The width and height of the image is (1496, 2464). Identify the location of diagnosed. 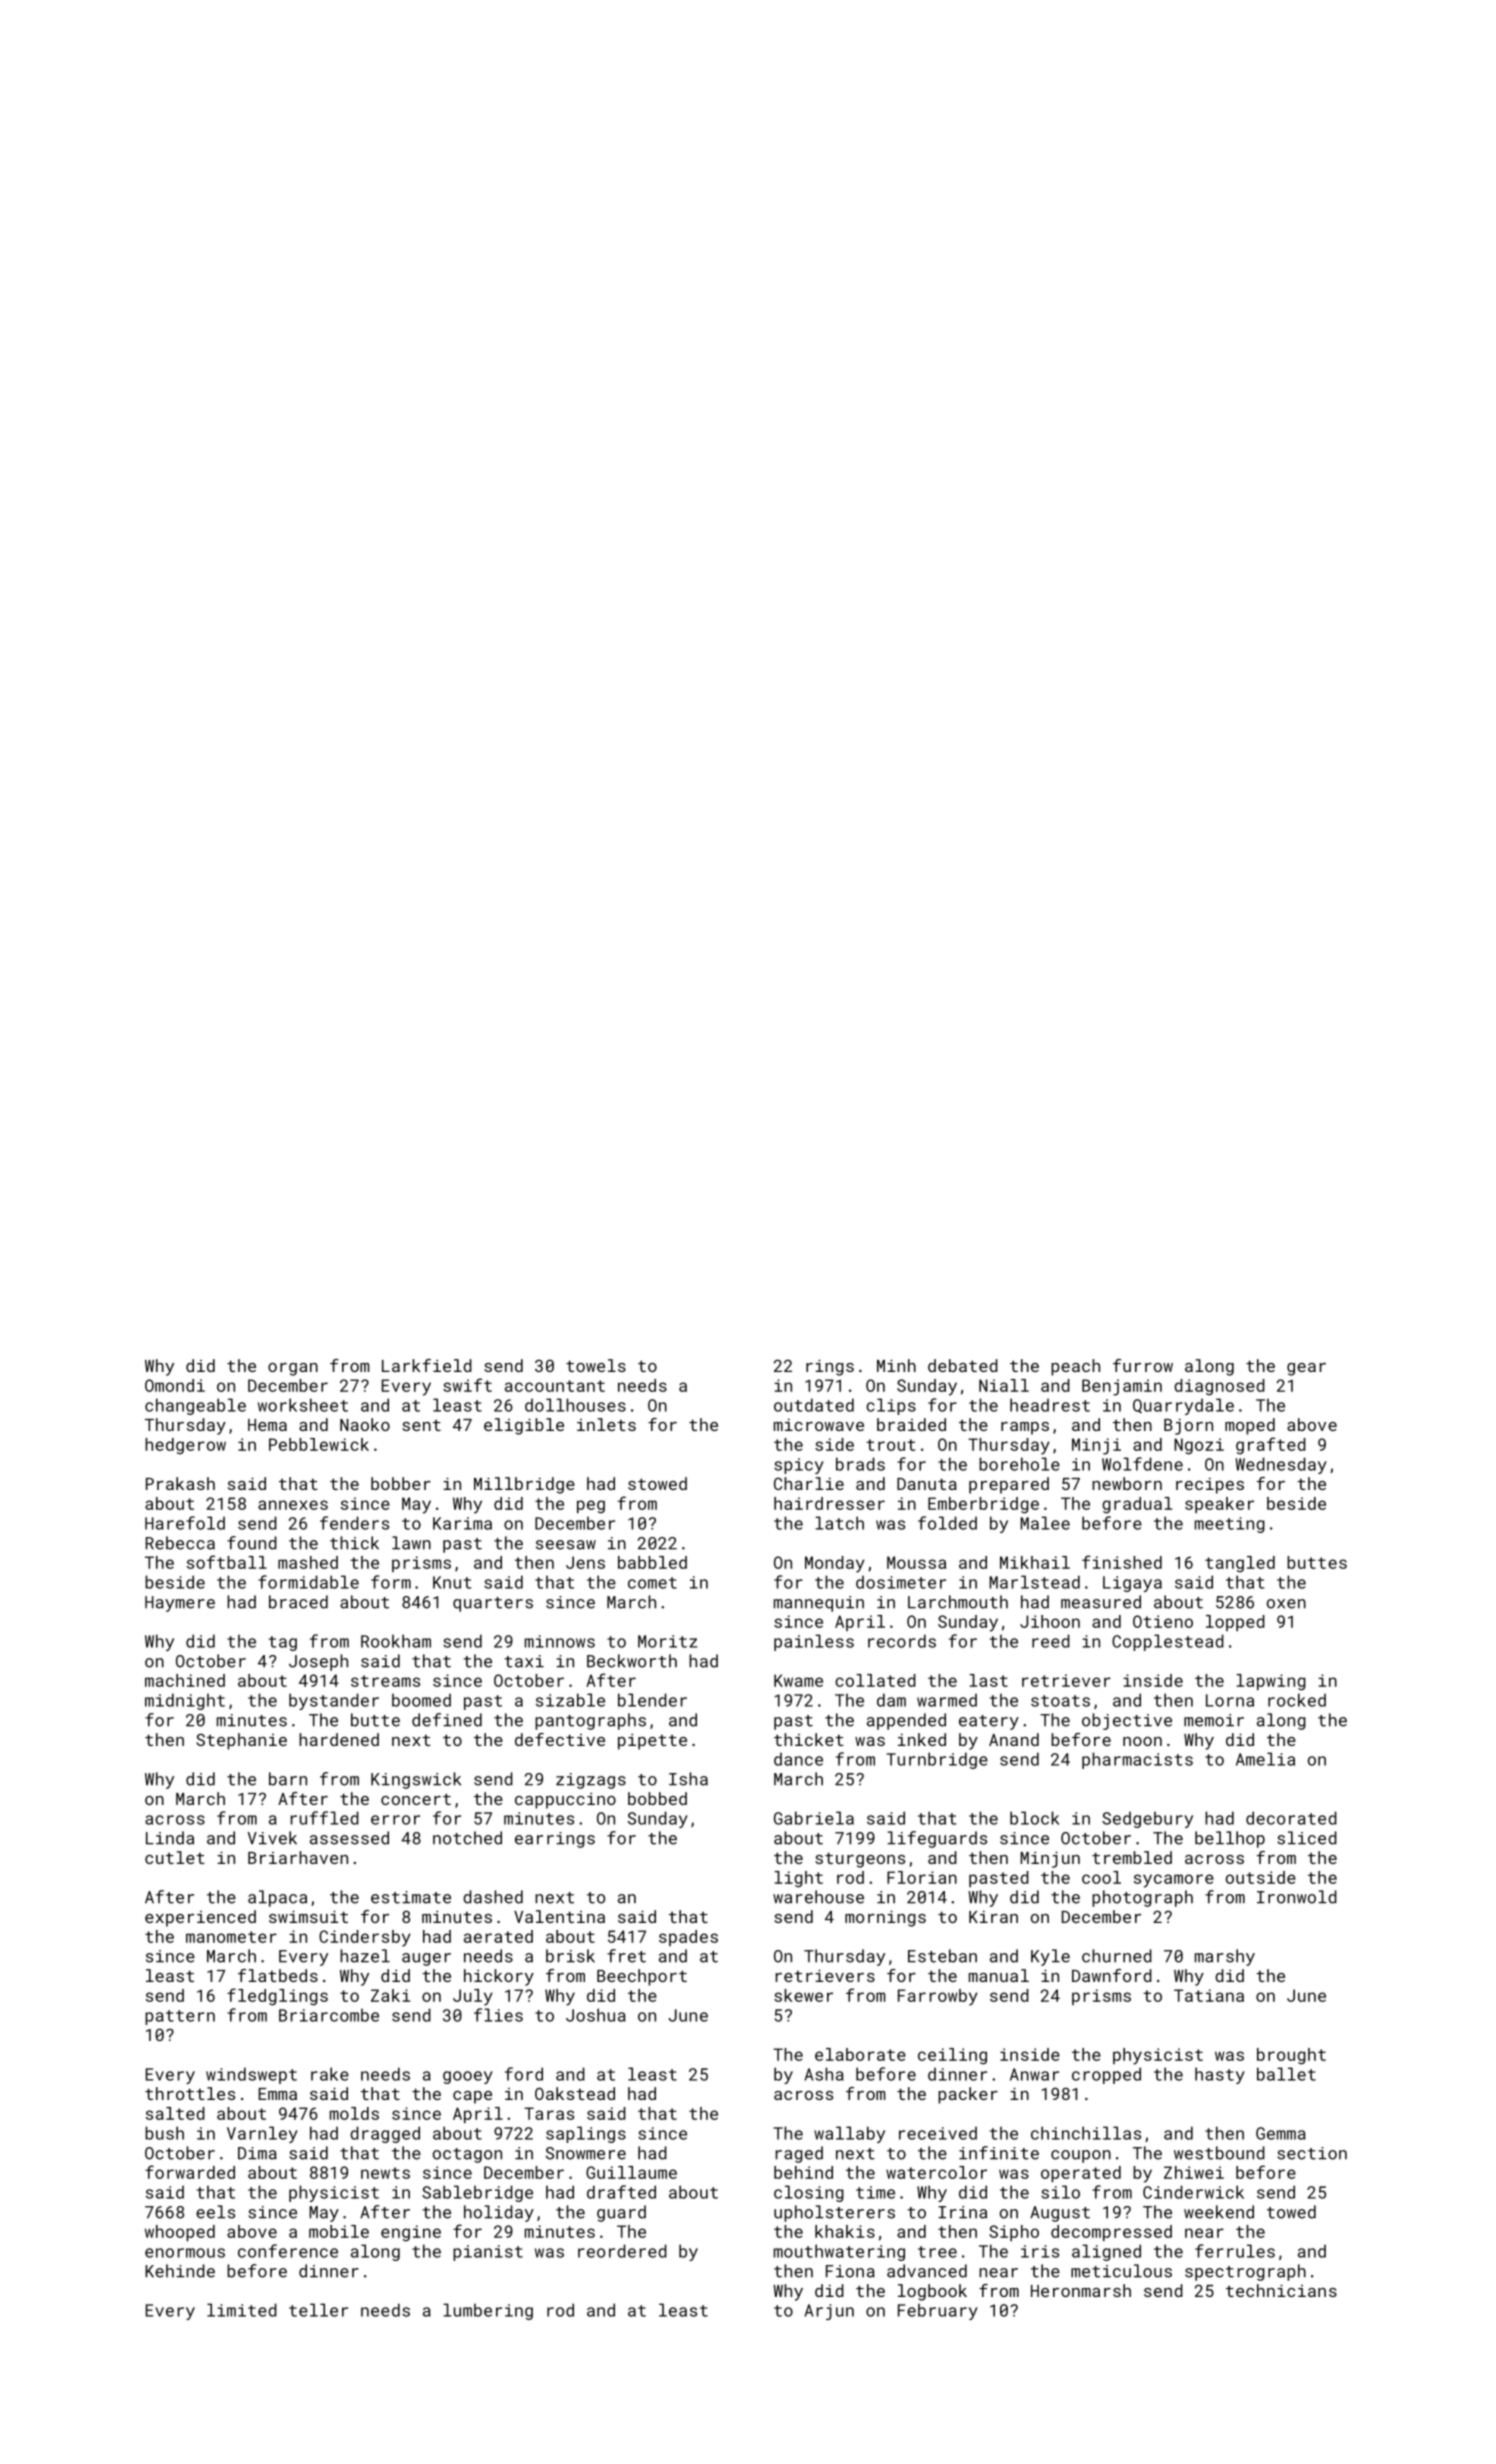
(1219, 1387).
